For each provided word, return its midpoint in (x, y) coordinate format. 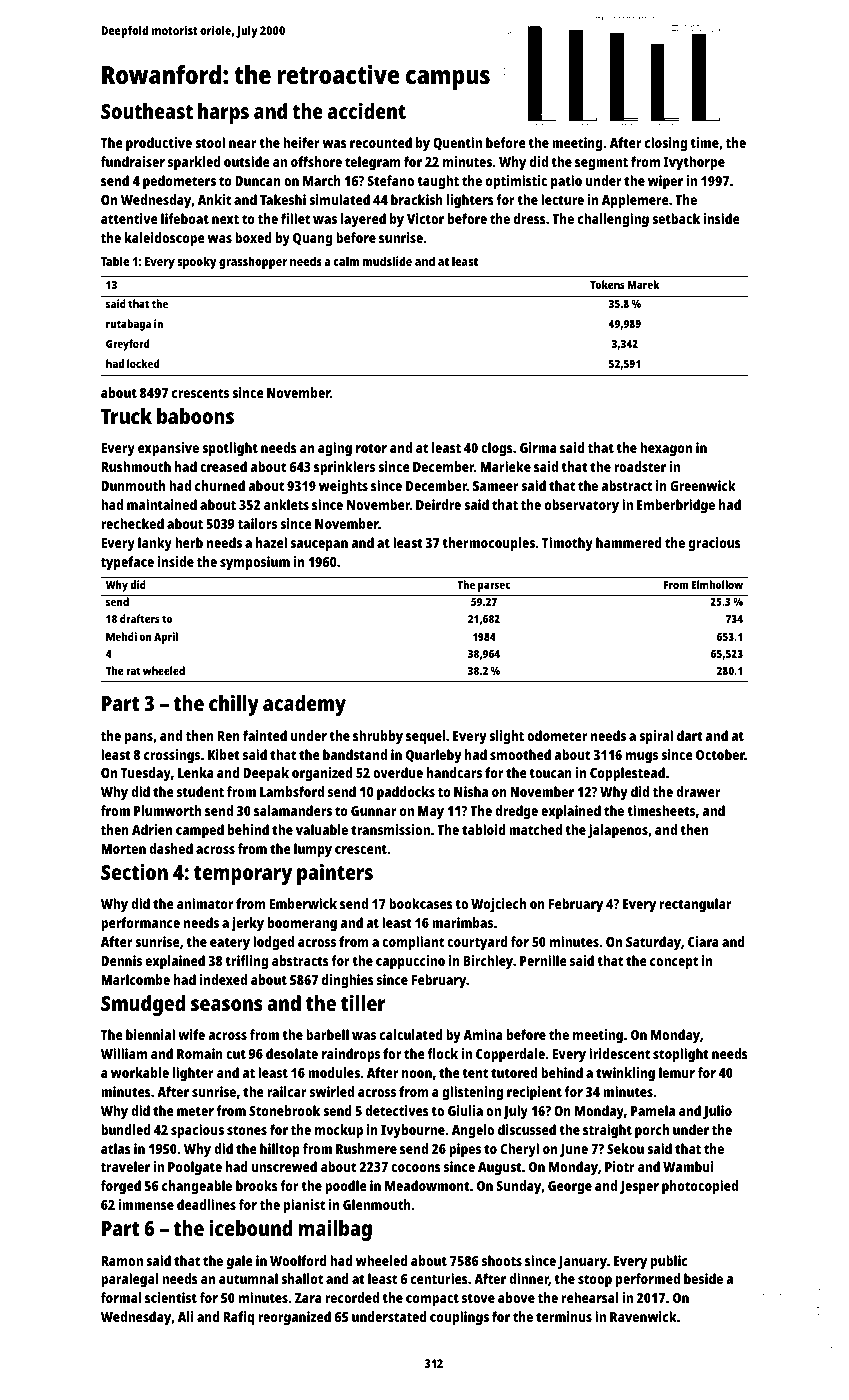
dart (690, 735)
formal (121, 1297)
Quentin (457, 144)
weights (343, 487)
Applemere (635, 201)
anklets (286, 504)
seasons (226, 1005)
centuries (439, 1278)
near (243, 144)
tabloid (484, 829)
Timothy (567, 544)
